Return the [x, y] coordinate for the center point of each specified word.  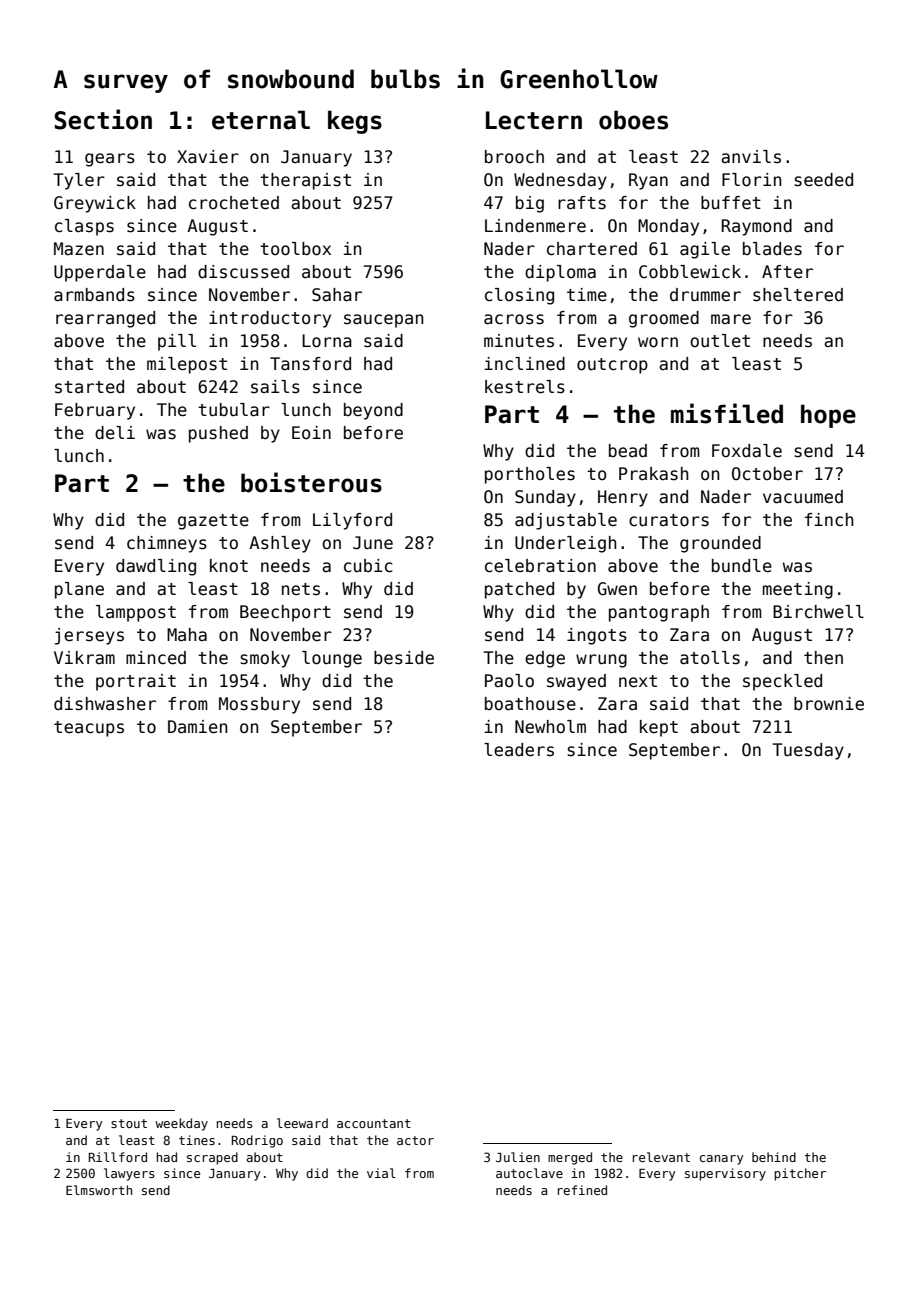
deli [115, 433]
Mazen [79, 248]
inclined [524, 364]
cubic [368, 566]
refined [582, 1190]
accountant [374, 1123]
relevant [661, 1157]
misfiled [727, 413]
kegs [355, 122]
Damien [197, 727]
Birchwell [818, 612]
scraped [212, 1158]
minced [156, 658]
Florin [751, 180]
